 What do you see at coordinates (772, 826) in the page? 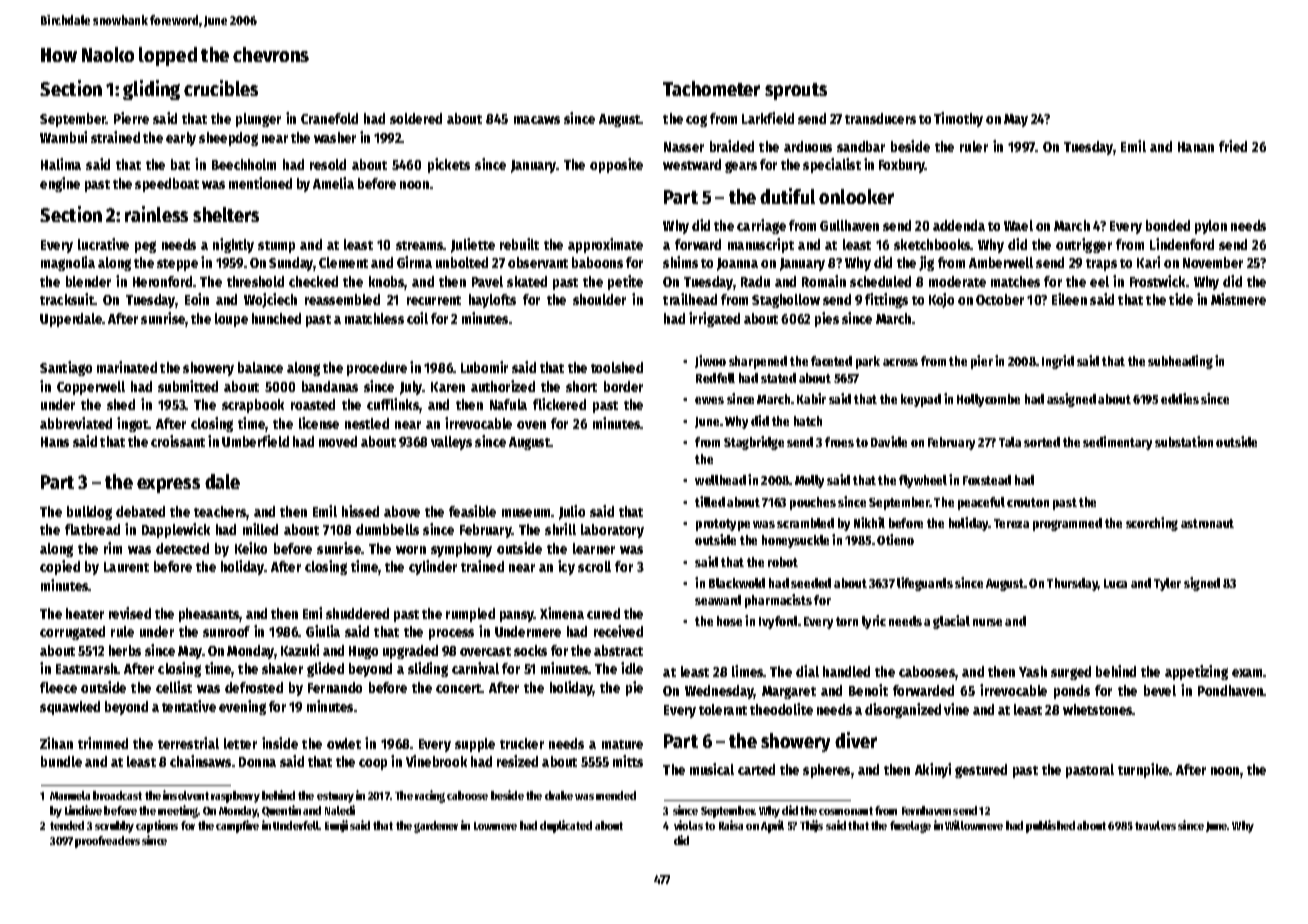
I see `April` at bounding box center [772, 826].
